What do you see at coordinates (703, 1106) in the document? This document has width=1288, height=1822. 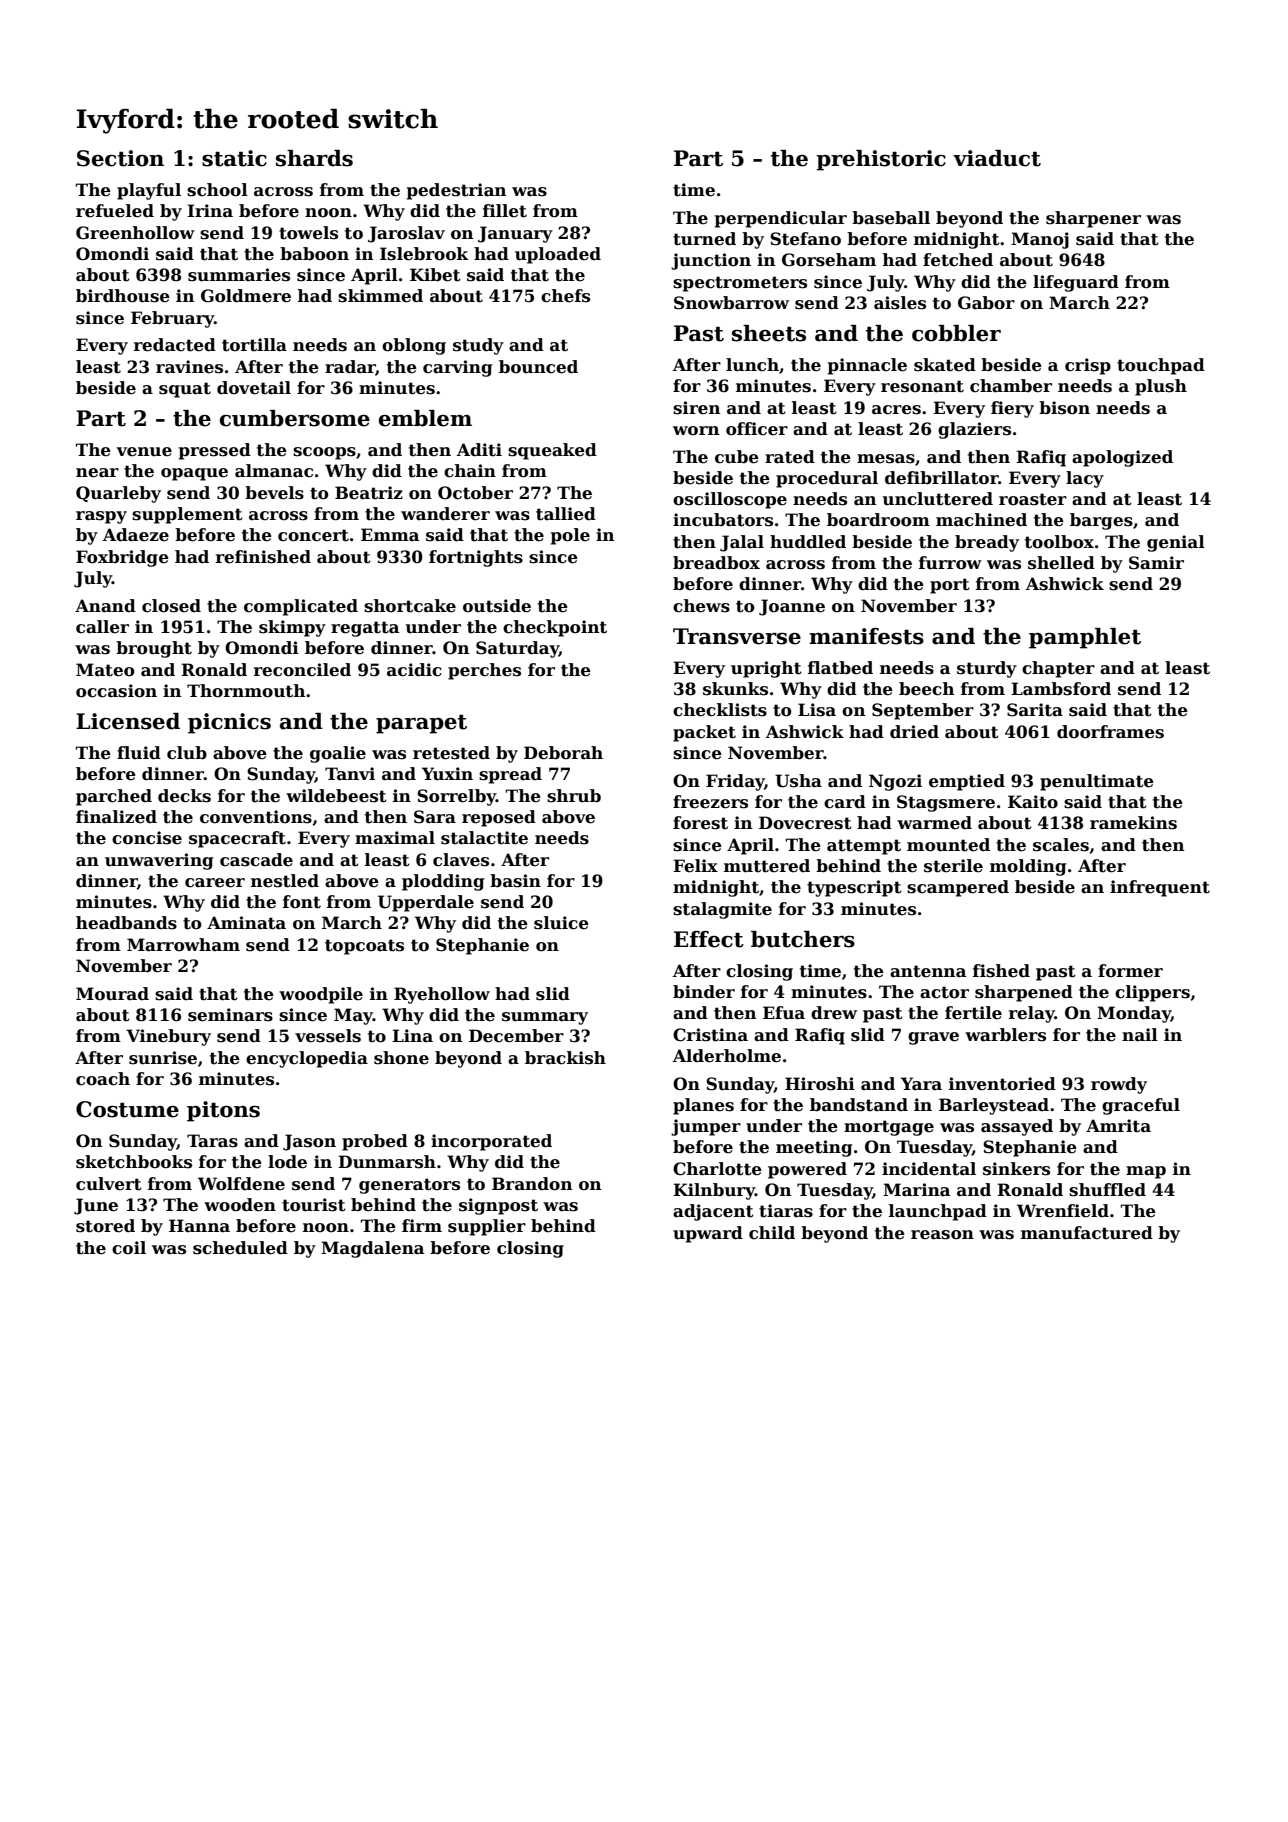 I see `planes` at bounding box center [703, 1106].
